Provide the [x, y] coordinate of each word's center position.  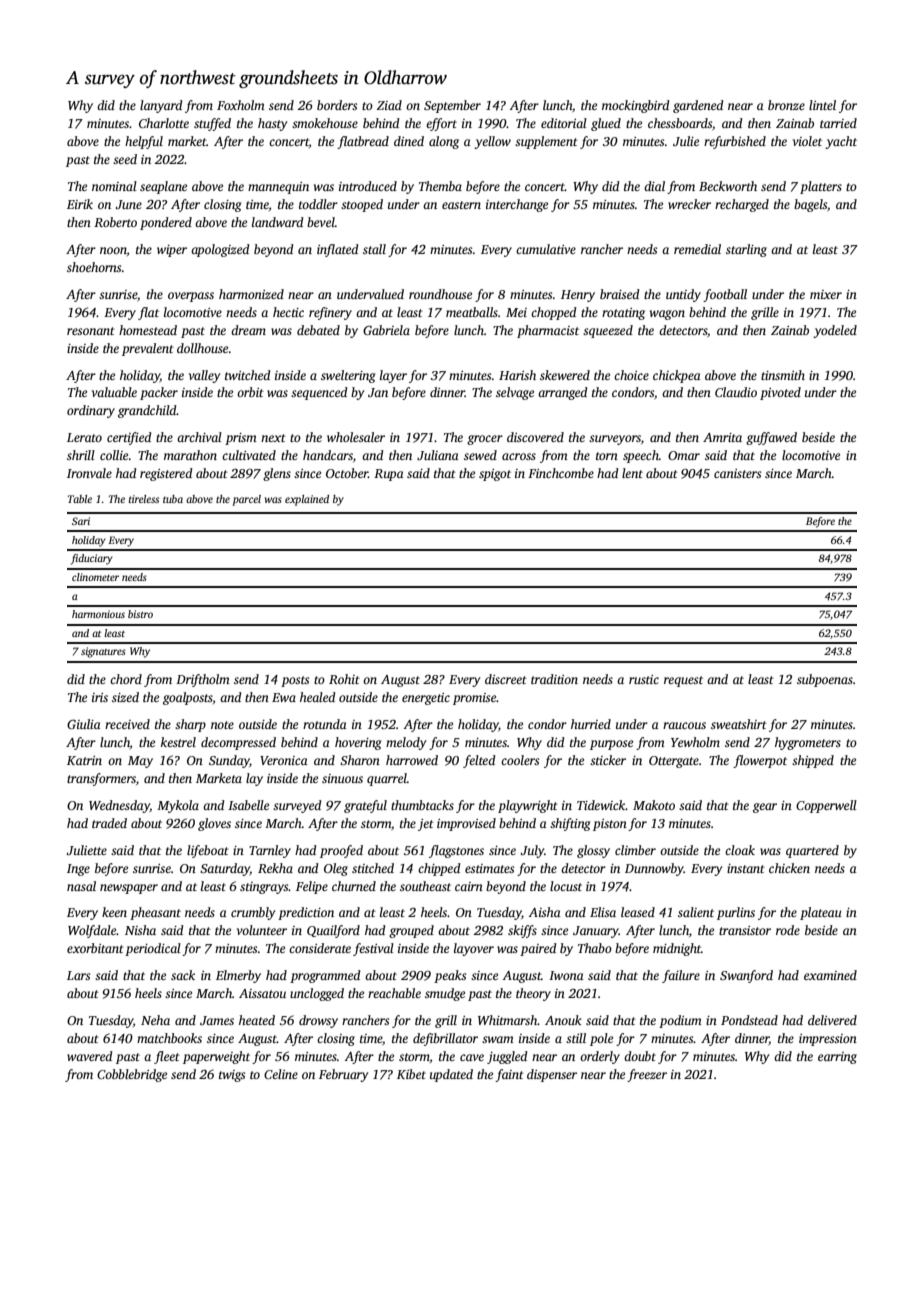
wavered [90, 1056]
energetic [426, 699]
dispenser [552, 1075]
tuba [173, 499]
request [683, 681]
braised [620, 294]
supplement [546, 142]
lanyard [161, 106]
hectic [288, 312]
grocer [485, 440]
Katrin [84, 760]
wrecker [689, 204]
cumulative [546, 249]
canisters [737, 473]
